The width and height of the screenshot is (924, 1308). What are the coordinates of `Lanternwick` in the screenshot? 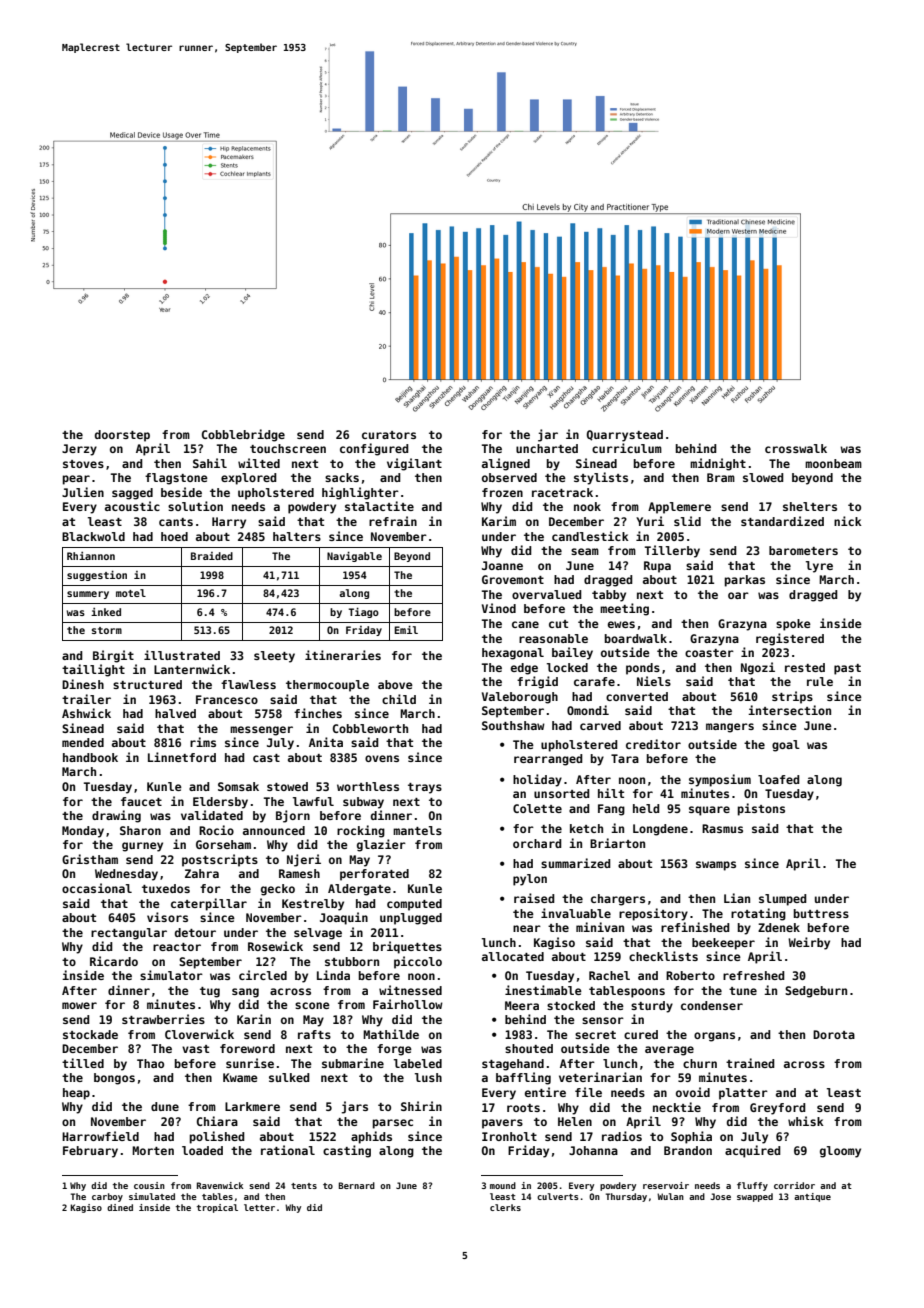 It's located at (192, 669).
